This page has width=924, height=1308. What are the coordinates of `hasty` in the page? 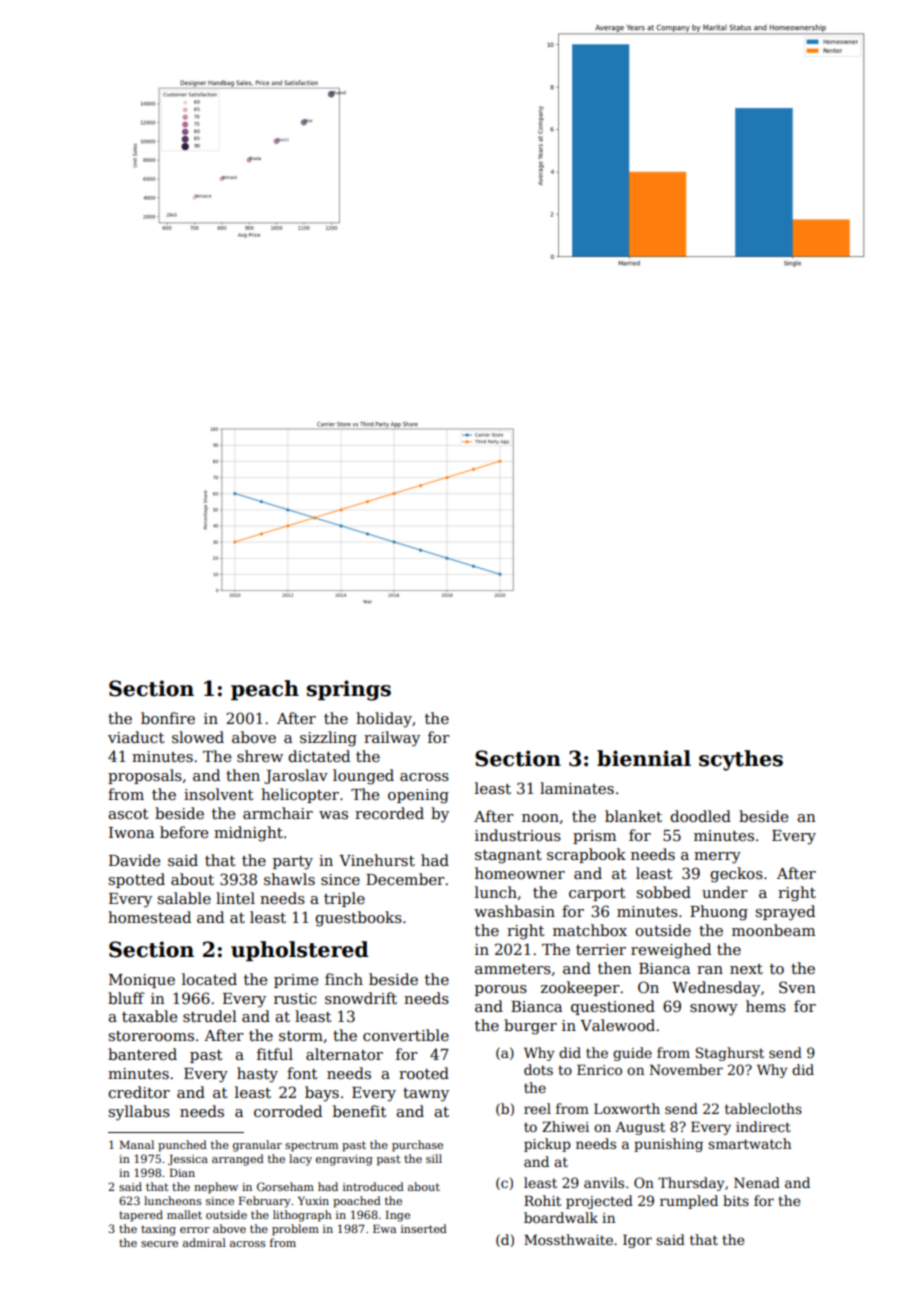 It's located at (257, 1075).
